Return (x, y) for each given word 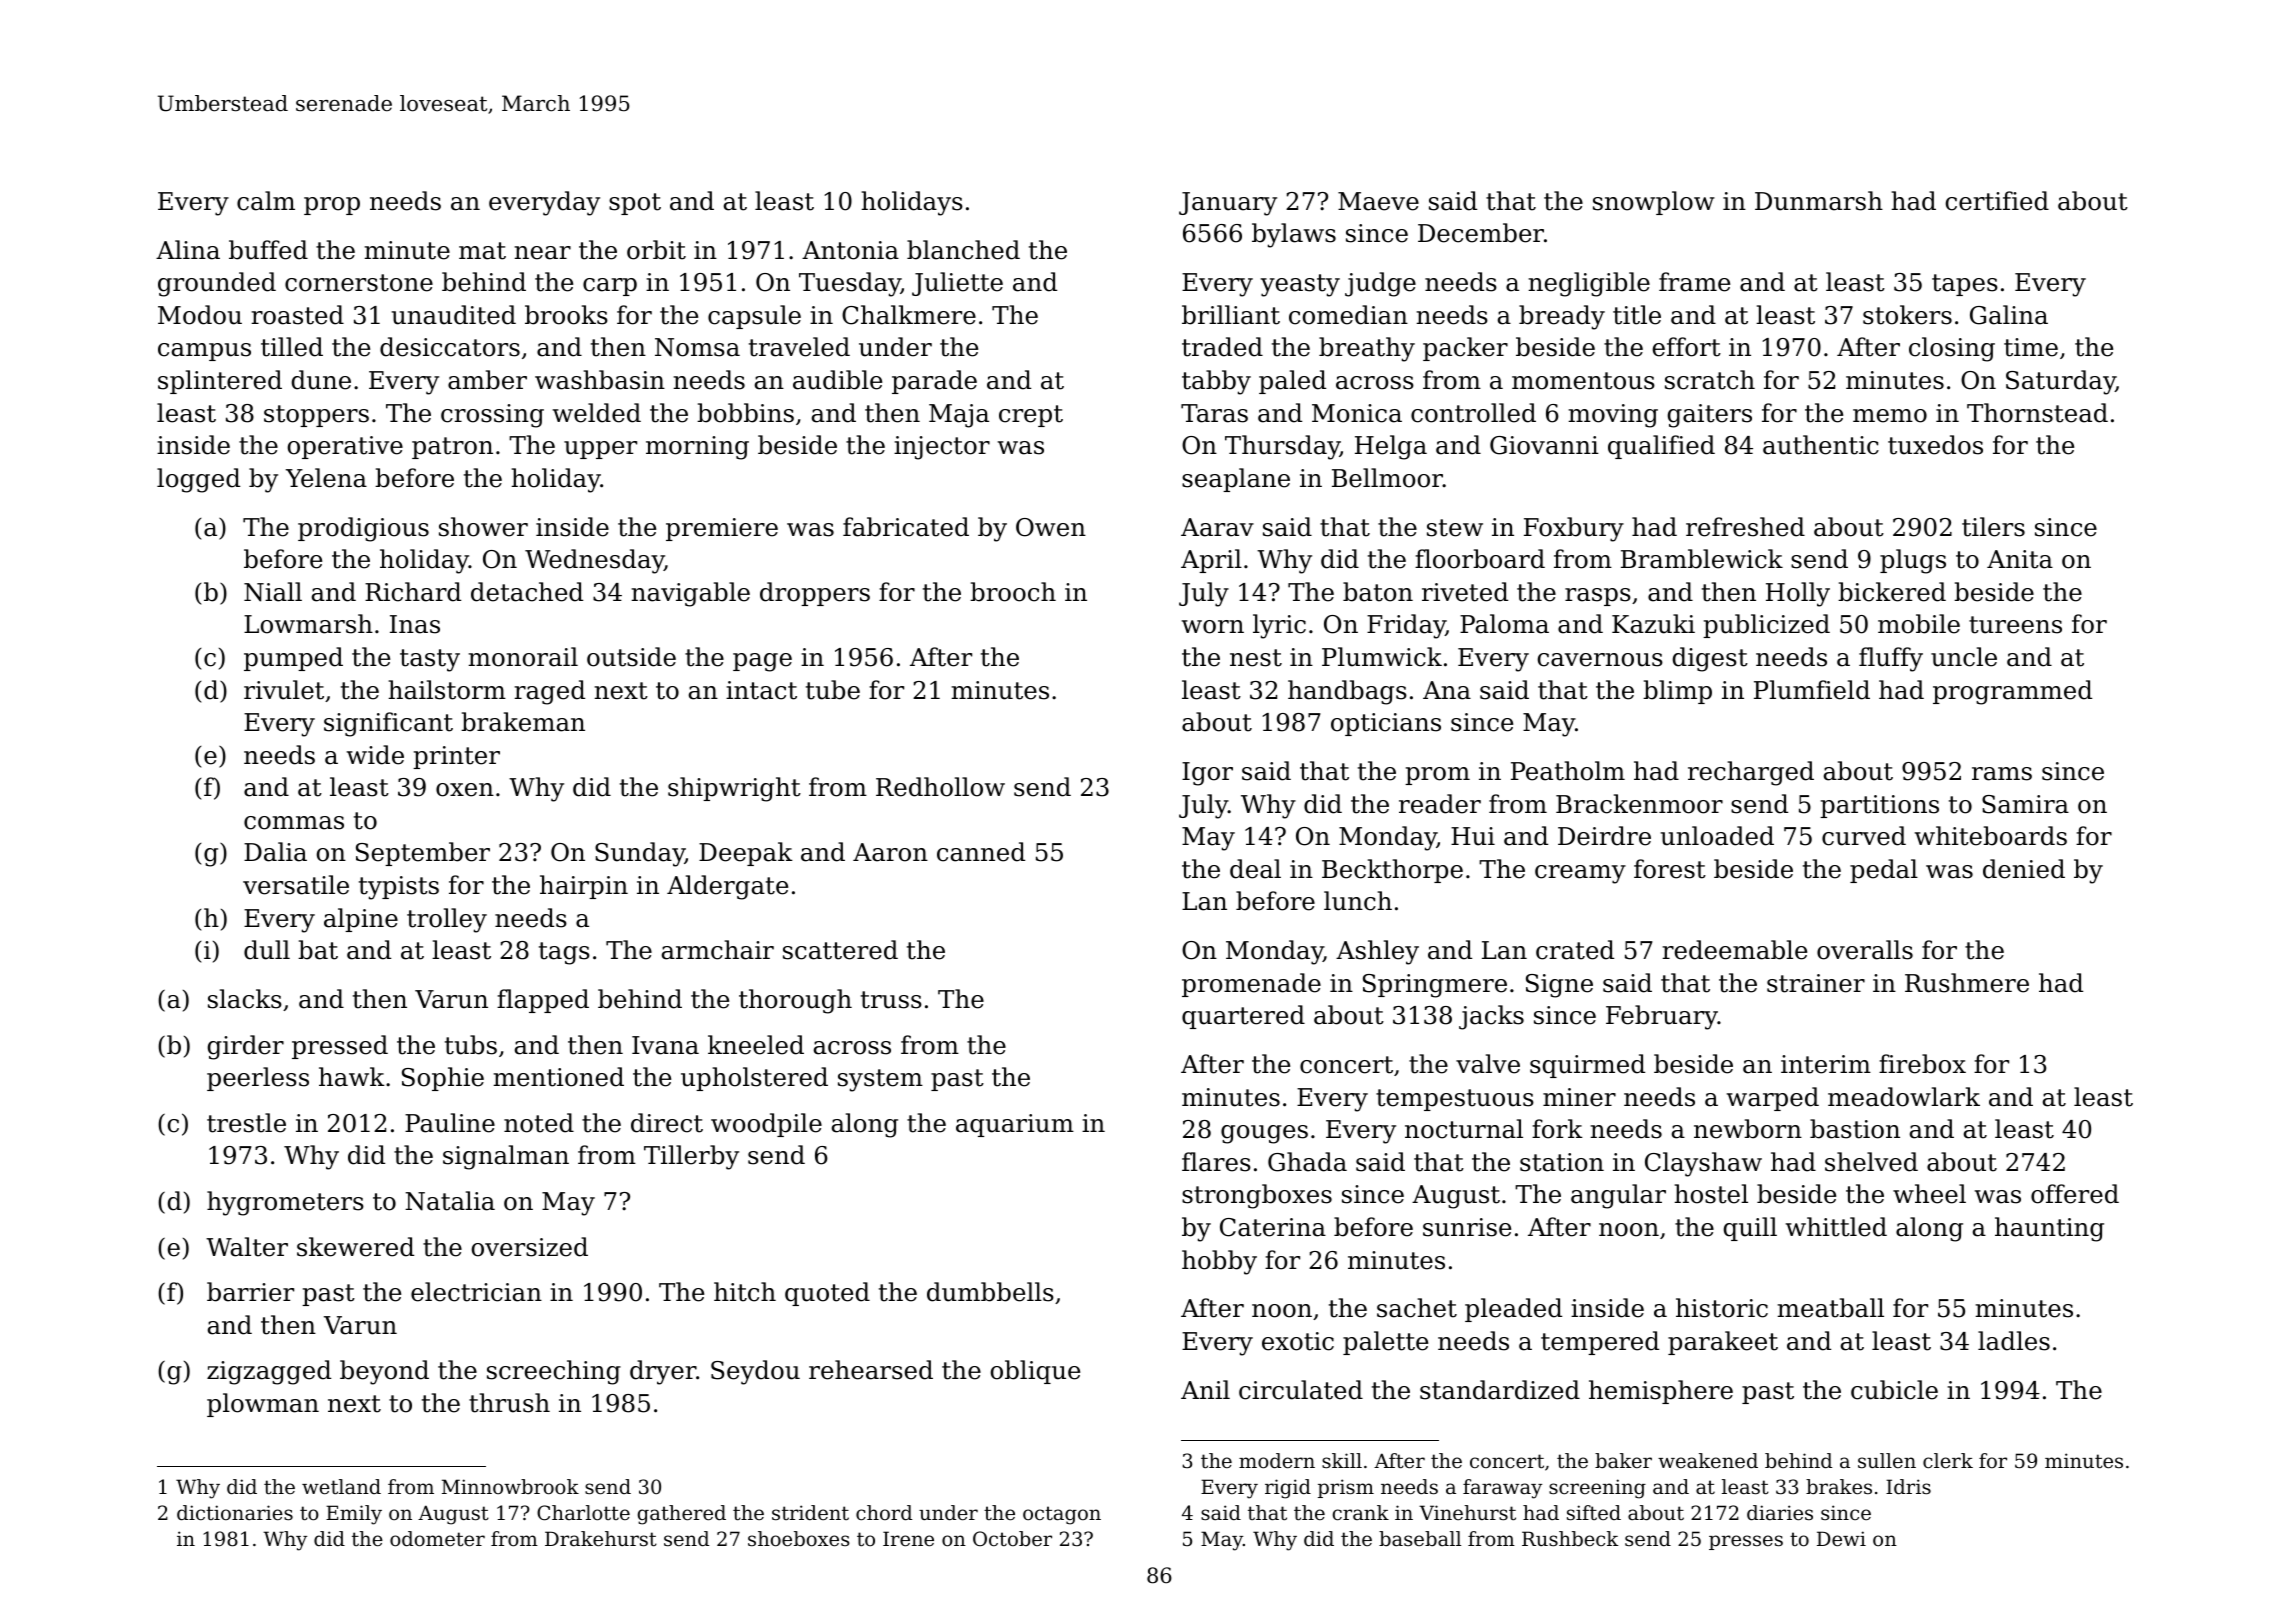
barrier (250, 1292)
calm (266, 201)
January (1228, 204)
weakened (1708, 1461)
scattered (840, 950)
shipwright (734, 789)
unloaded (1717, 836)
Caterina (1273, 1227)
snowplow (1654, 203)
